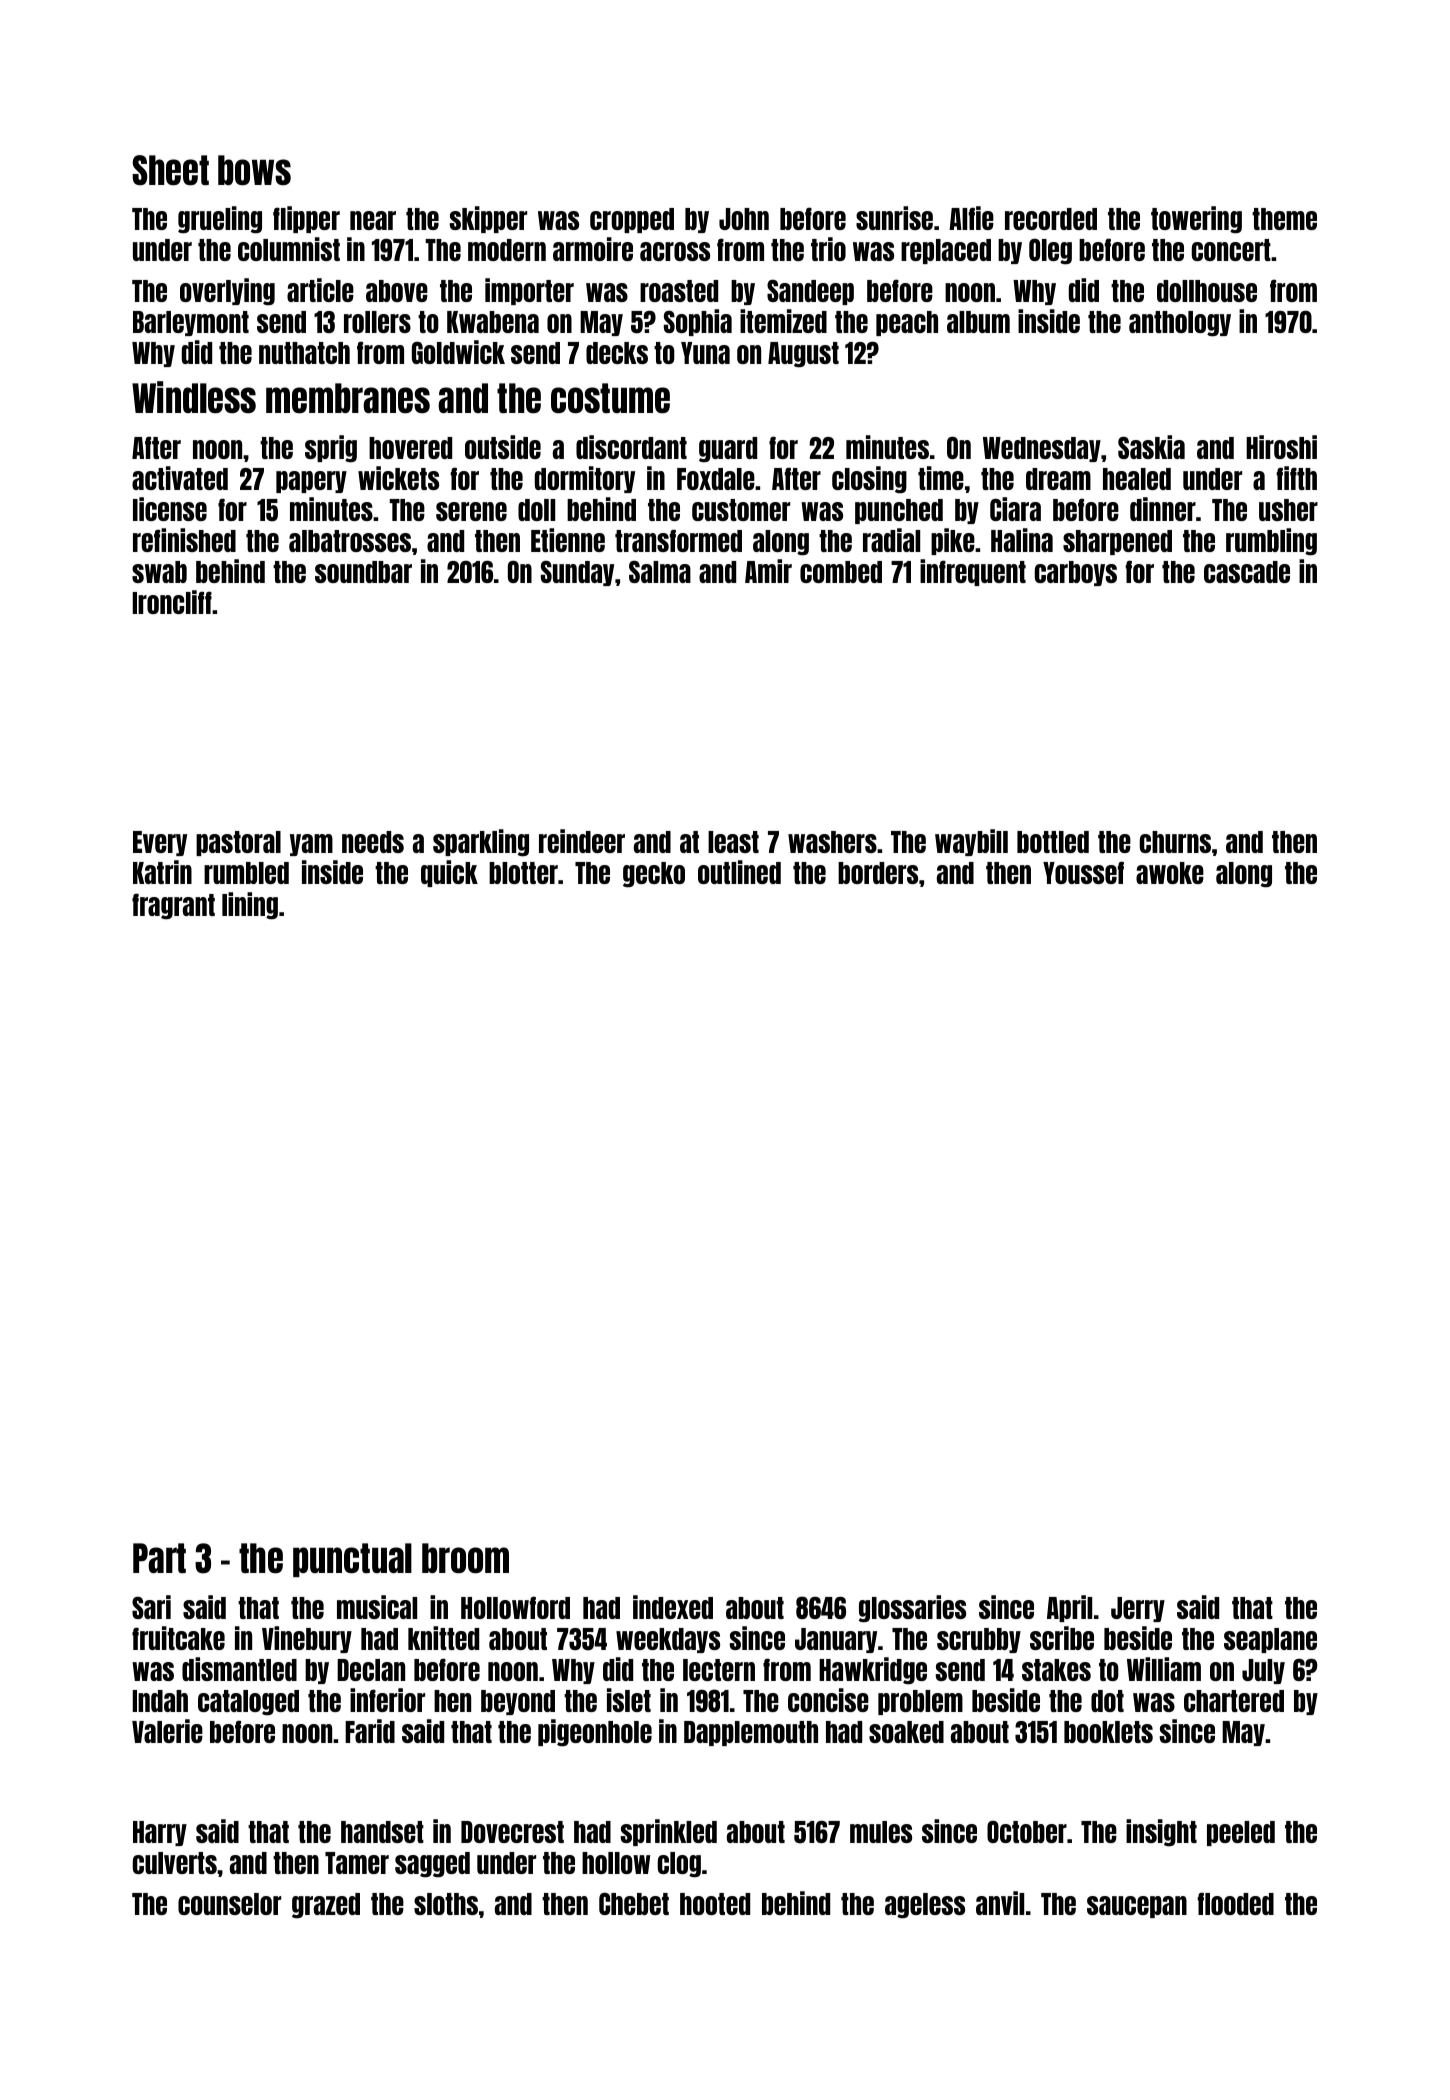  What do you see at coordinates (174, 1863) in the screenshot?
I see `culverts` at bounding box center [174, 1863].
